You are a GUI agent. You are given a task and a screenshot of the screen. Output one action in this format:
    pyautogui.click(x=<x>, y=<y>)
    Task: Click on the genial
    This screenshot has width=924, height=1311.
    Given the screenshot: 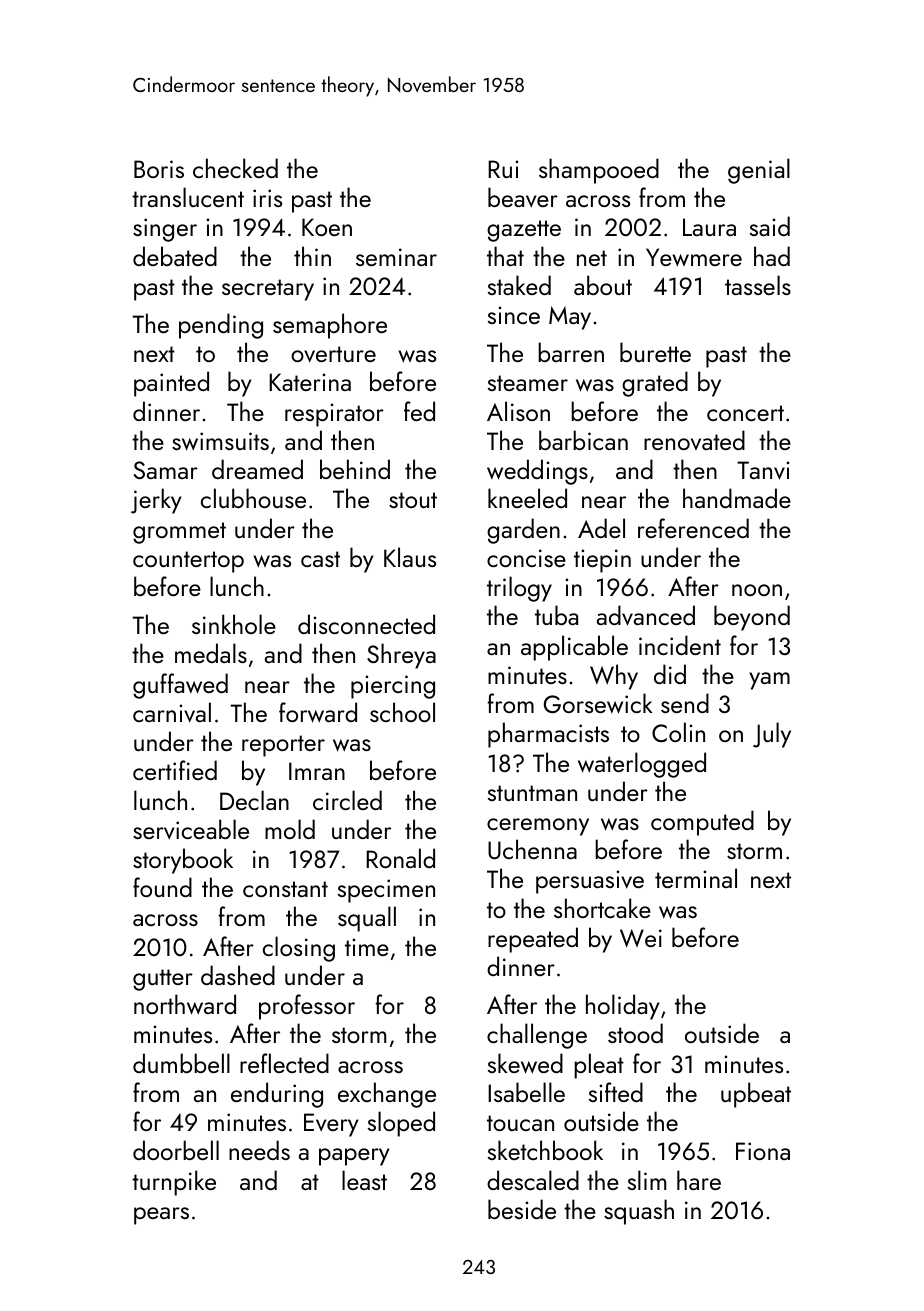 What is the action you would take?
    pyautogui.click(x=759, y=171)
